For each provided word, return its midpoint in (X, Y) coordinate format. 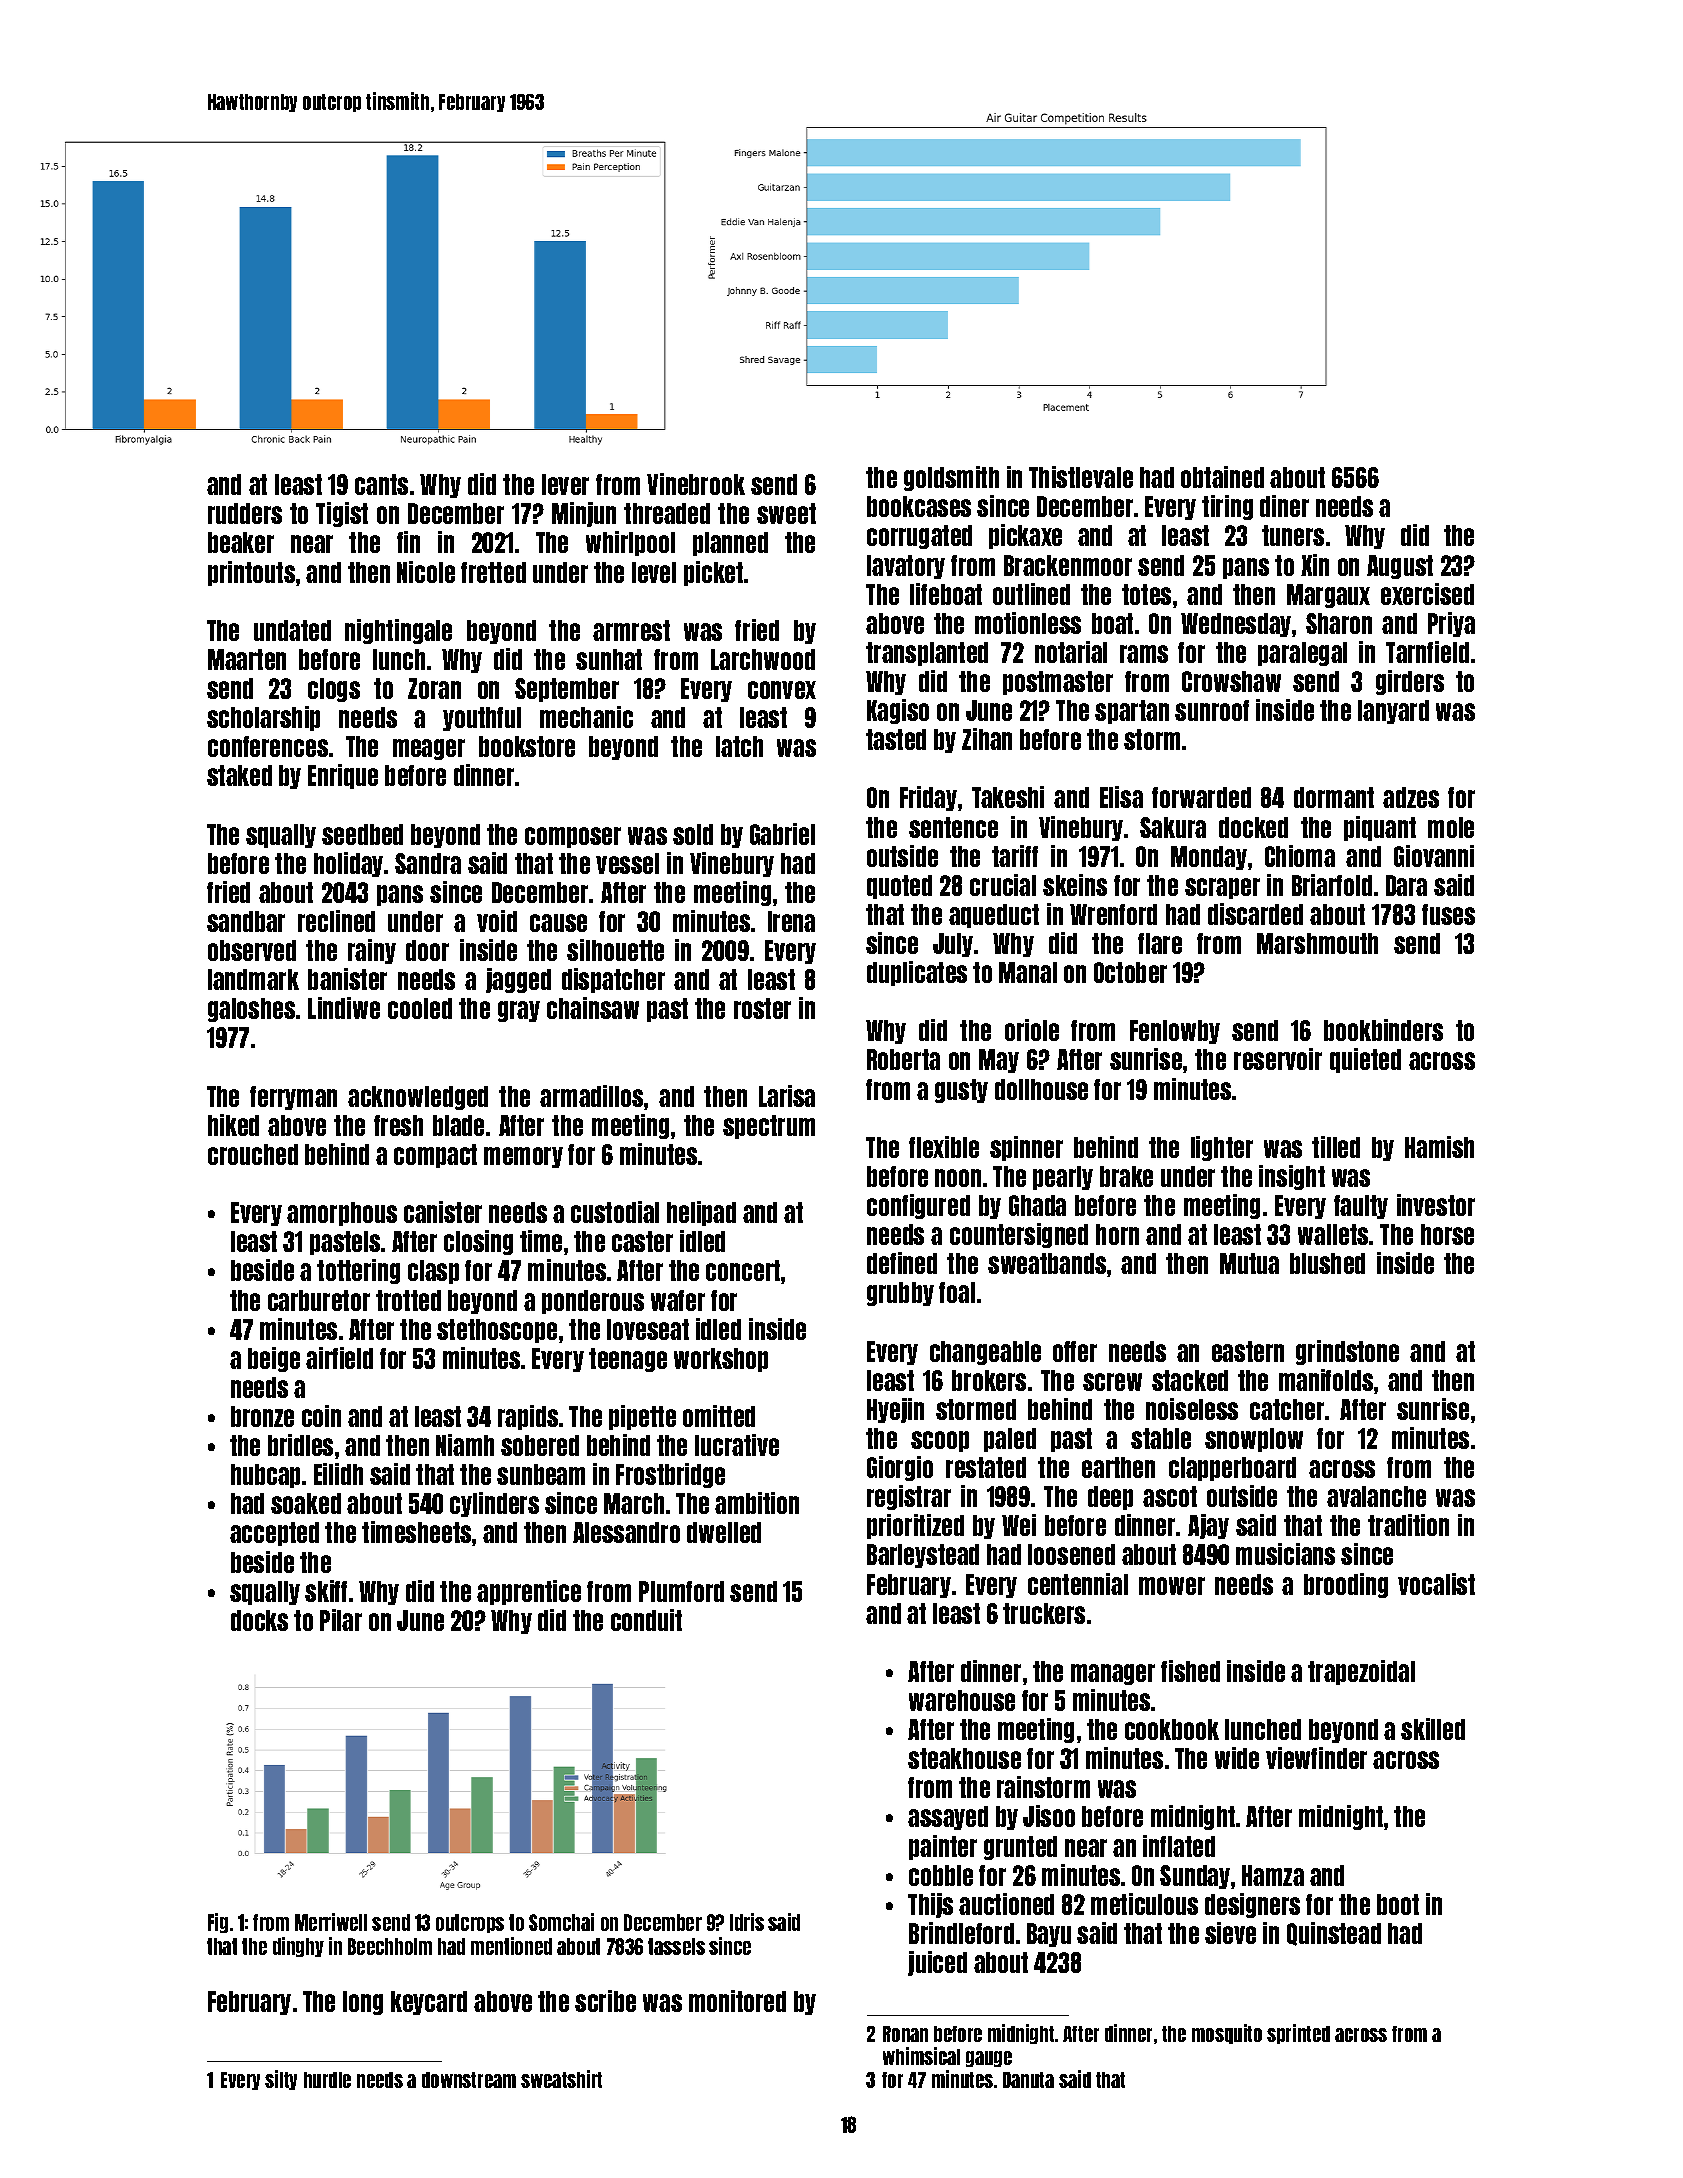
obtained (1222, 477)
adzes (1411, 797)
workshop (721, 1360)
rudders (245, 513)
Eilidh (338, 1474)
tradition (1408, 1525)
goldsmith (951, 478)
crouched (253, 1154)
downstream (469, 2080)
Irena (791, 921)
